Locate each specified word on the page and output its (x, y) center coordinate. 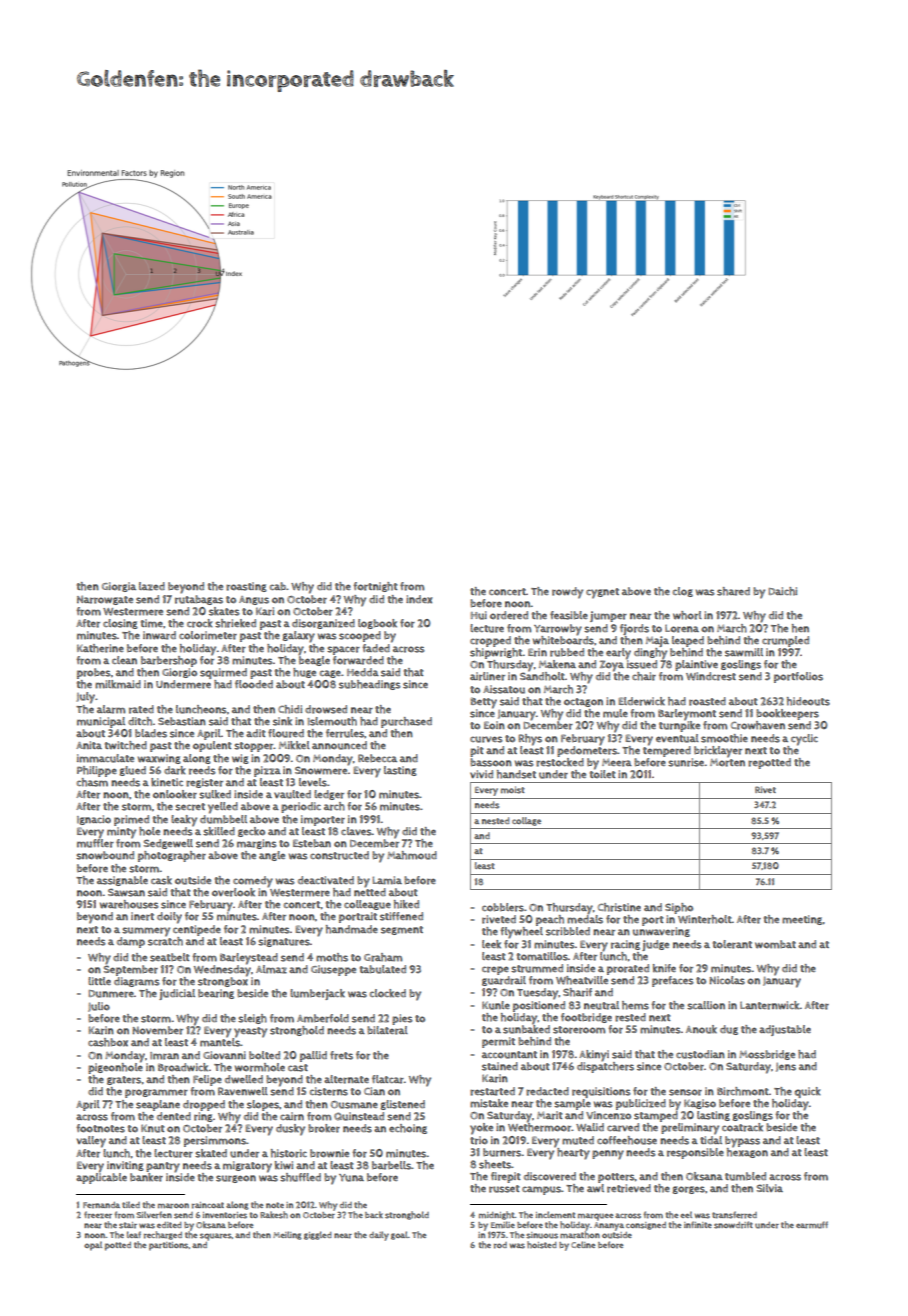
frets (341, 1055)
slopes (263, 1105)
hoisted (542, 1245)
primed (131, 820)
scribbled (568, 931)
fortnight (375, 587)
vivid (481, 774)
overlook (233, 892)
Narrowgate (105, 600)
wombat (775, 944)
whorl (687, 615)
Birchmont (743, 1091)
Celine (583, 1244)
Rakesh (274, 1215)
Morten (727, 763)
